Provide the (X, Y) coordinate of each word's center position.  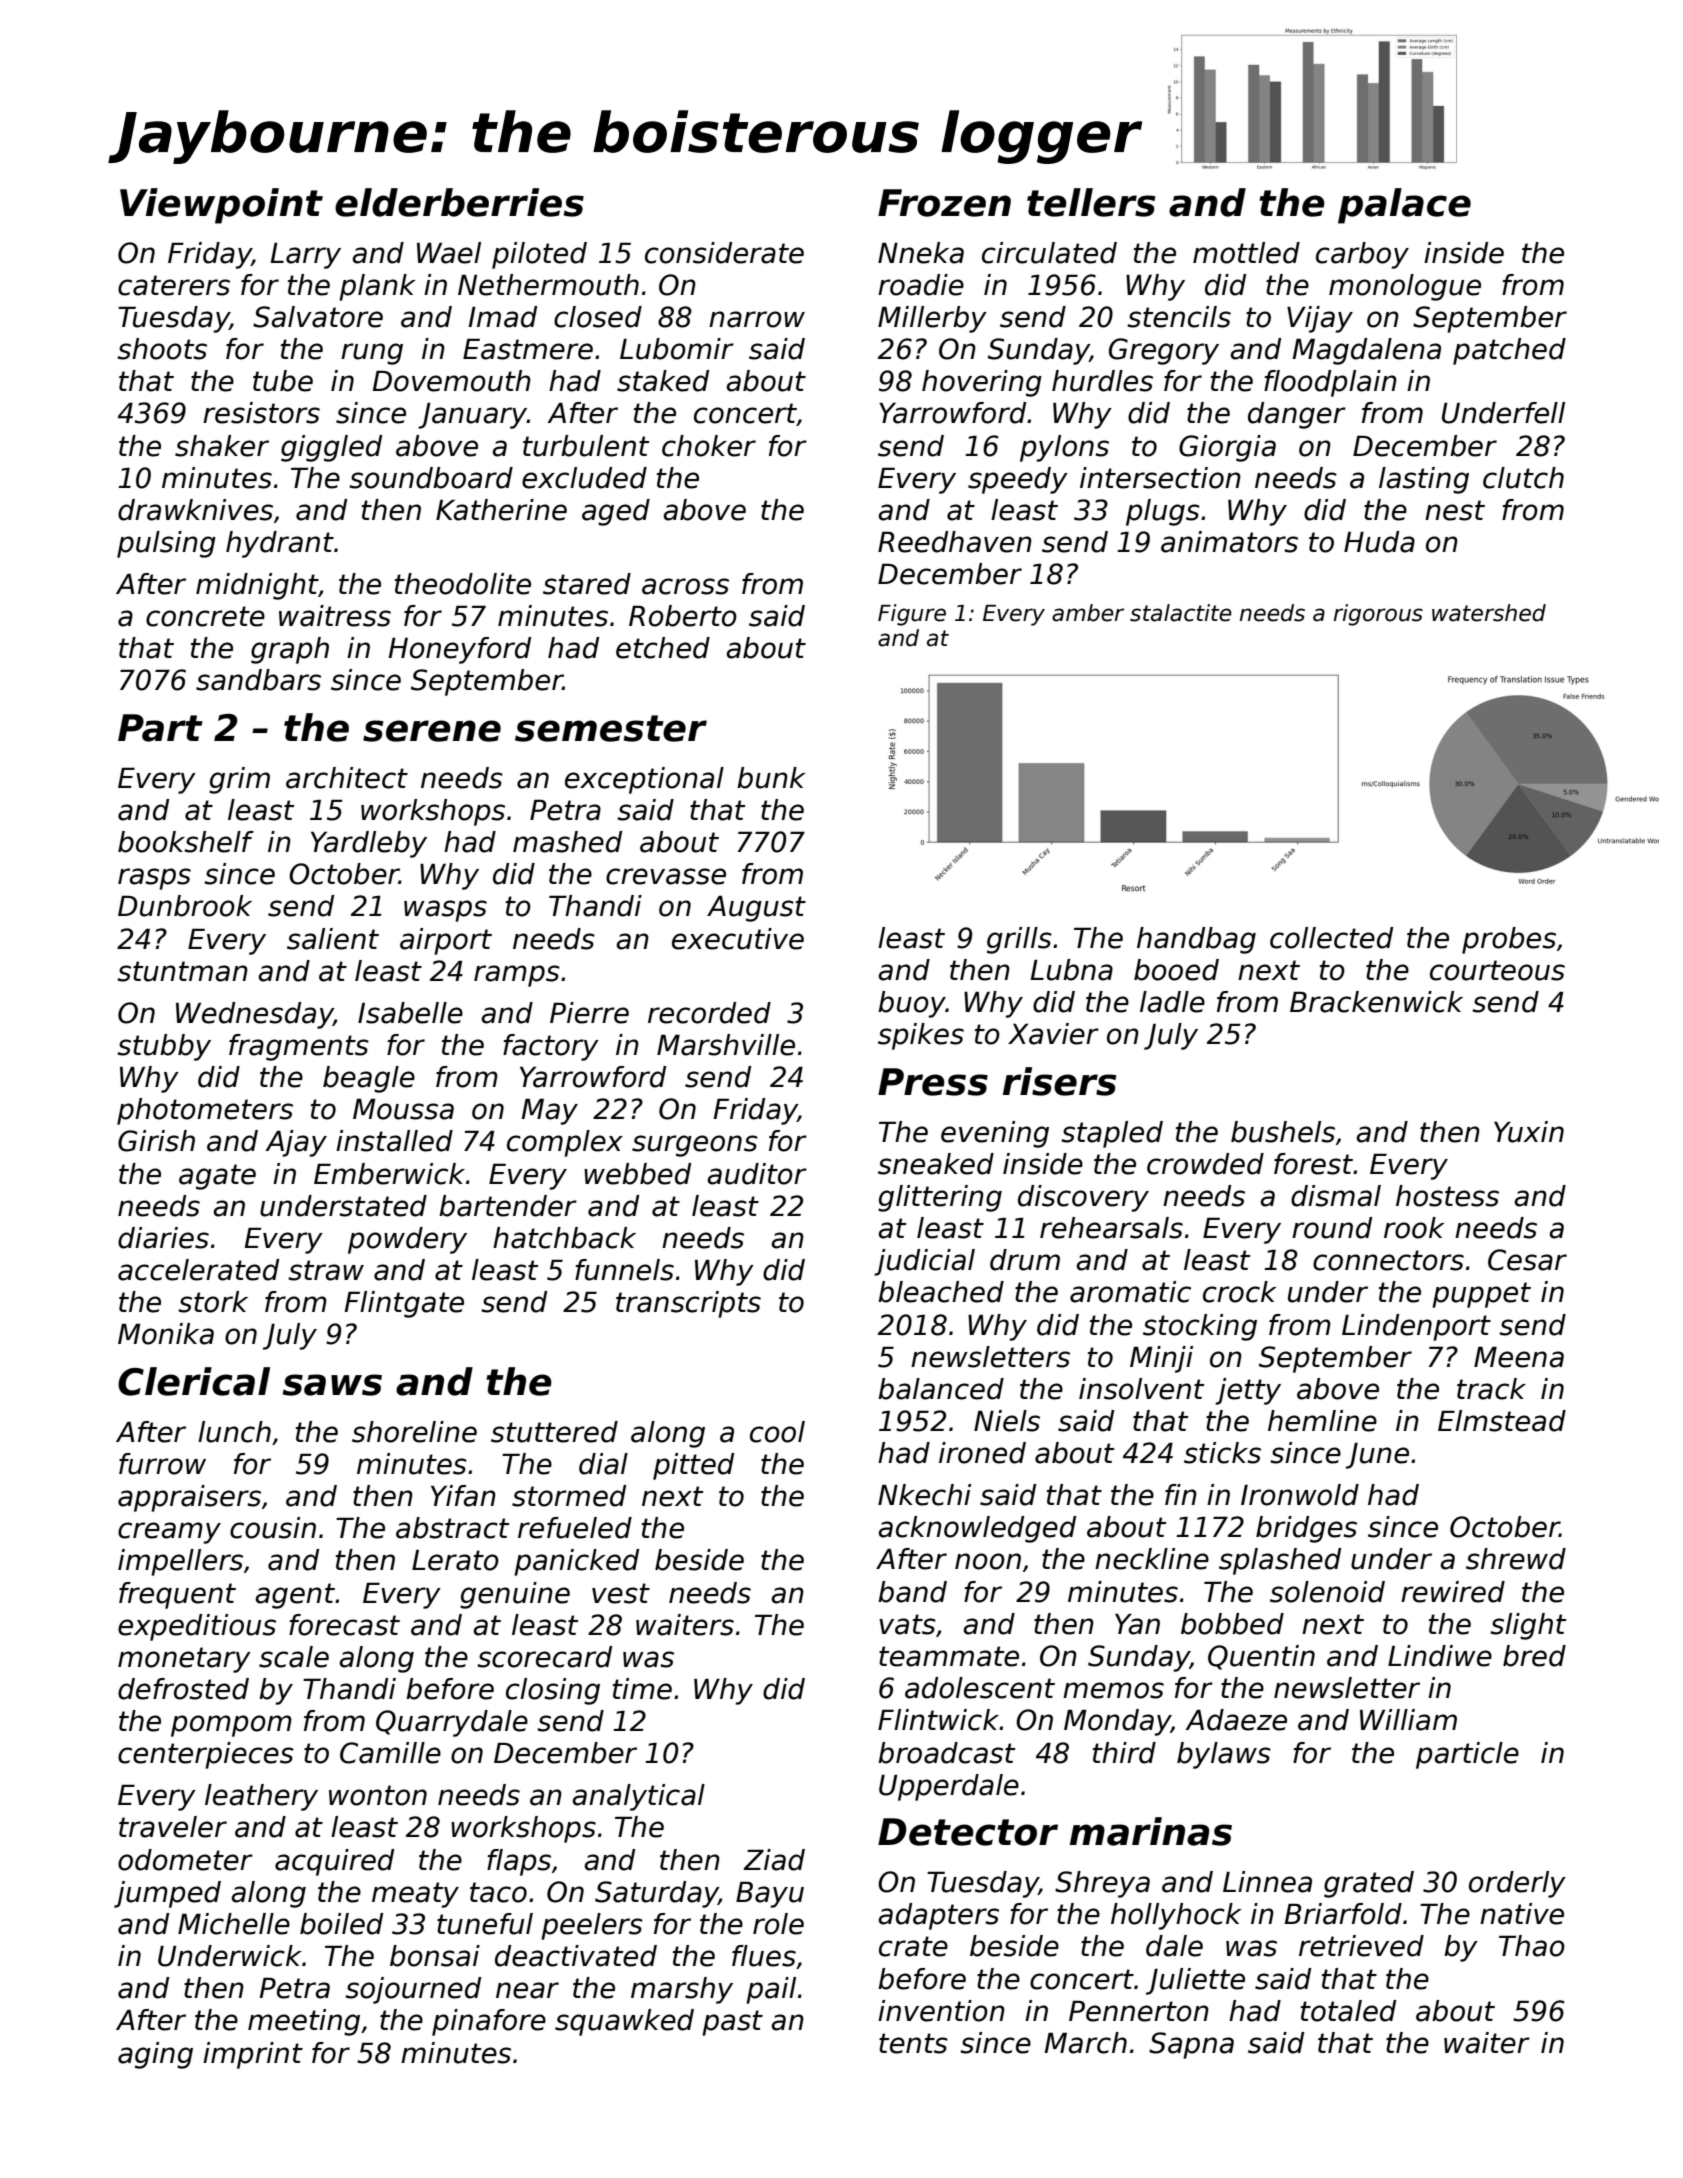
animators (1229, 542)
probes (1509, 940)
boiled (341, 1924)
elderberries (459, 202)
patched (1509, 351)
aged (616, 512)
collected (1331, 938)
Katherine (501, 510)
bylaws (1224, 1755)
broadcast (947, 1753)
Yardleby (369, 844)
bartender (508, 1206)
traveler (173, 1827)
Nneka (921, 253)
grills (1019, 940)
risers (1060, 1081)
